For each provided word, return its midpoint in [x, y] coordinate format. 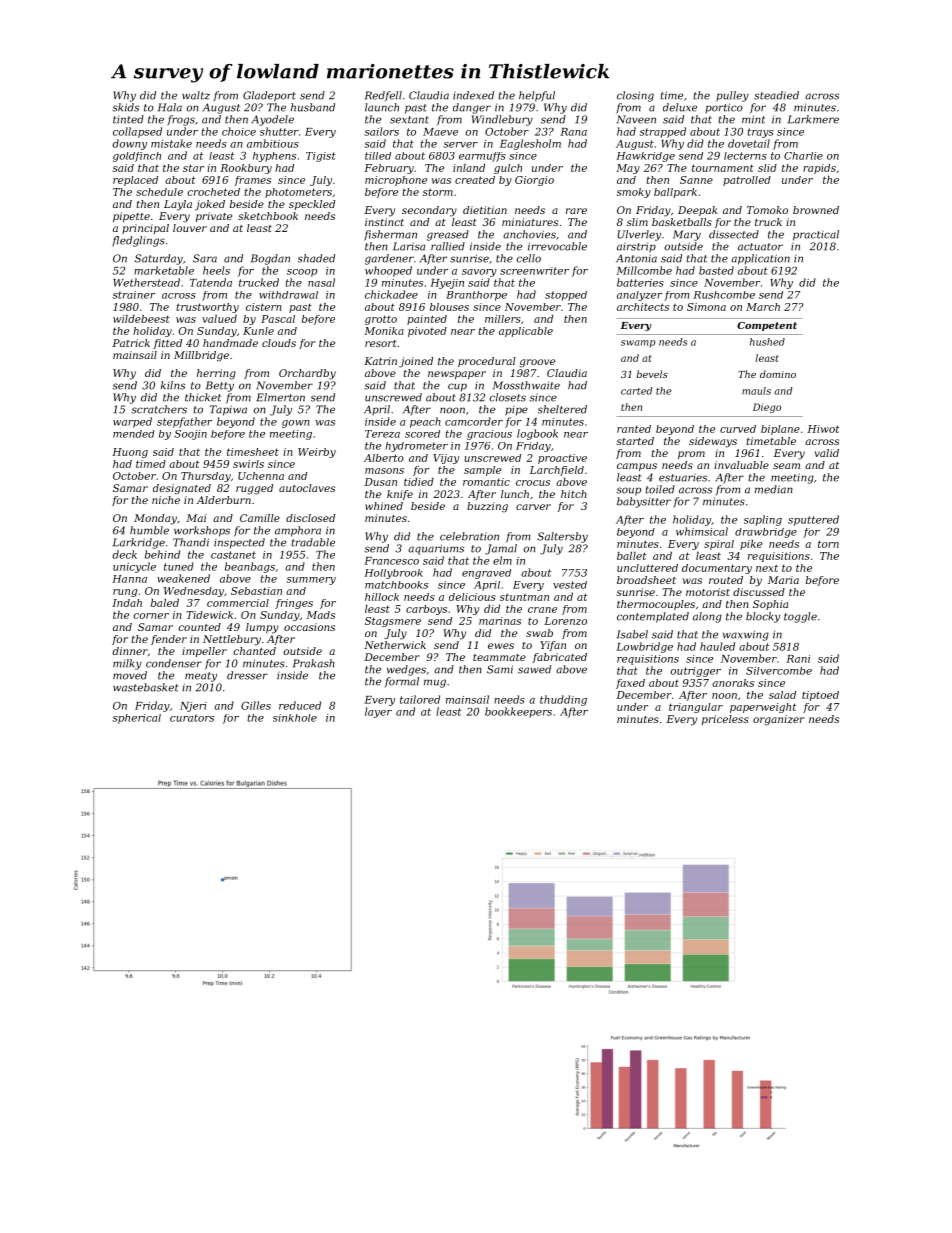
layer [378, 712]
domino [778, 374]
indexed [473, 95]
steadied [776, 95]
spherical [137, 719]
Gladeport [269, 96]
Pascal [278, 319]
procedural [487, 362]
